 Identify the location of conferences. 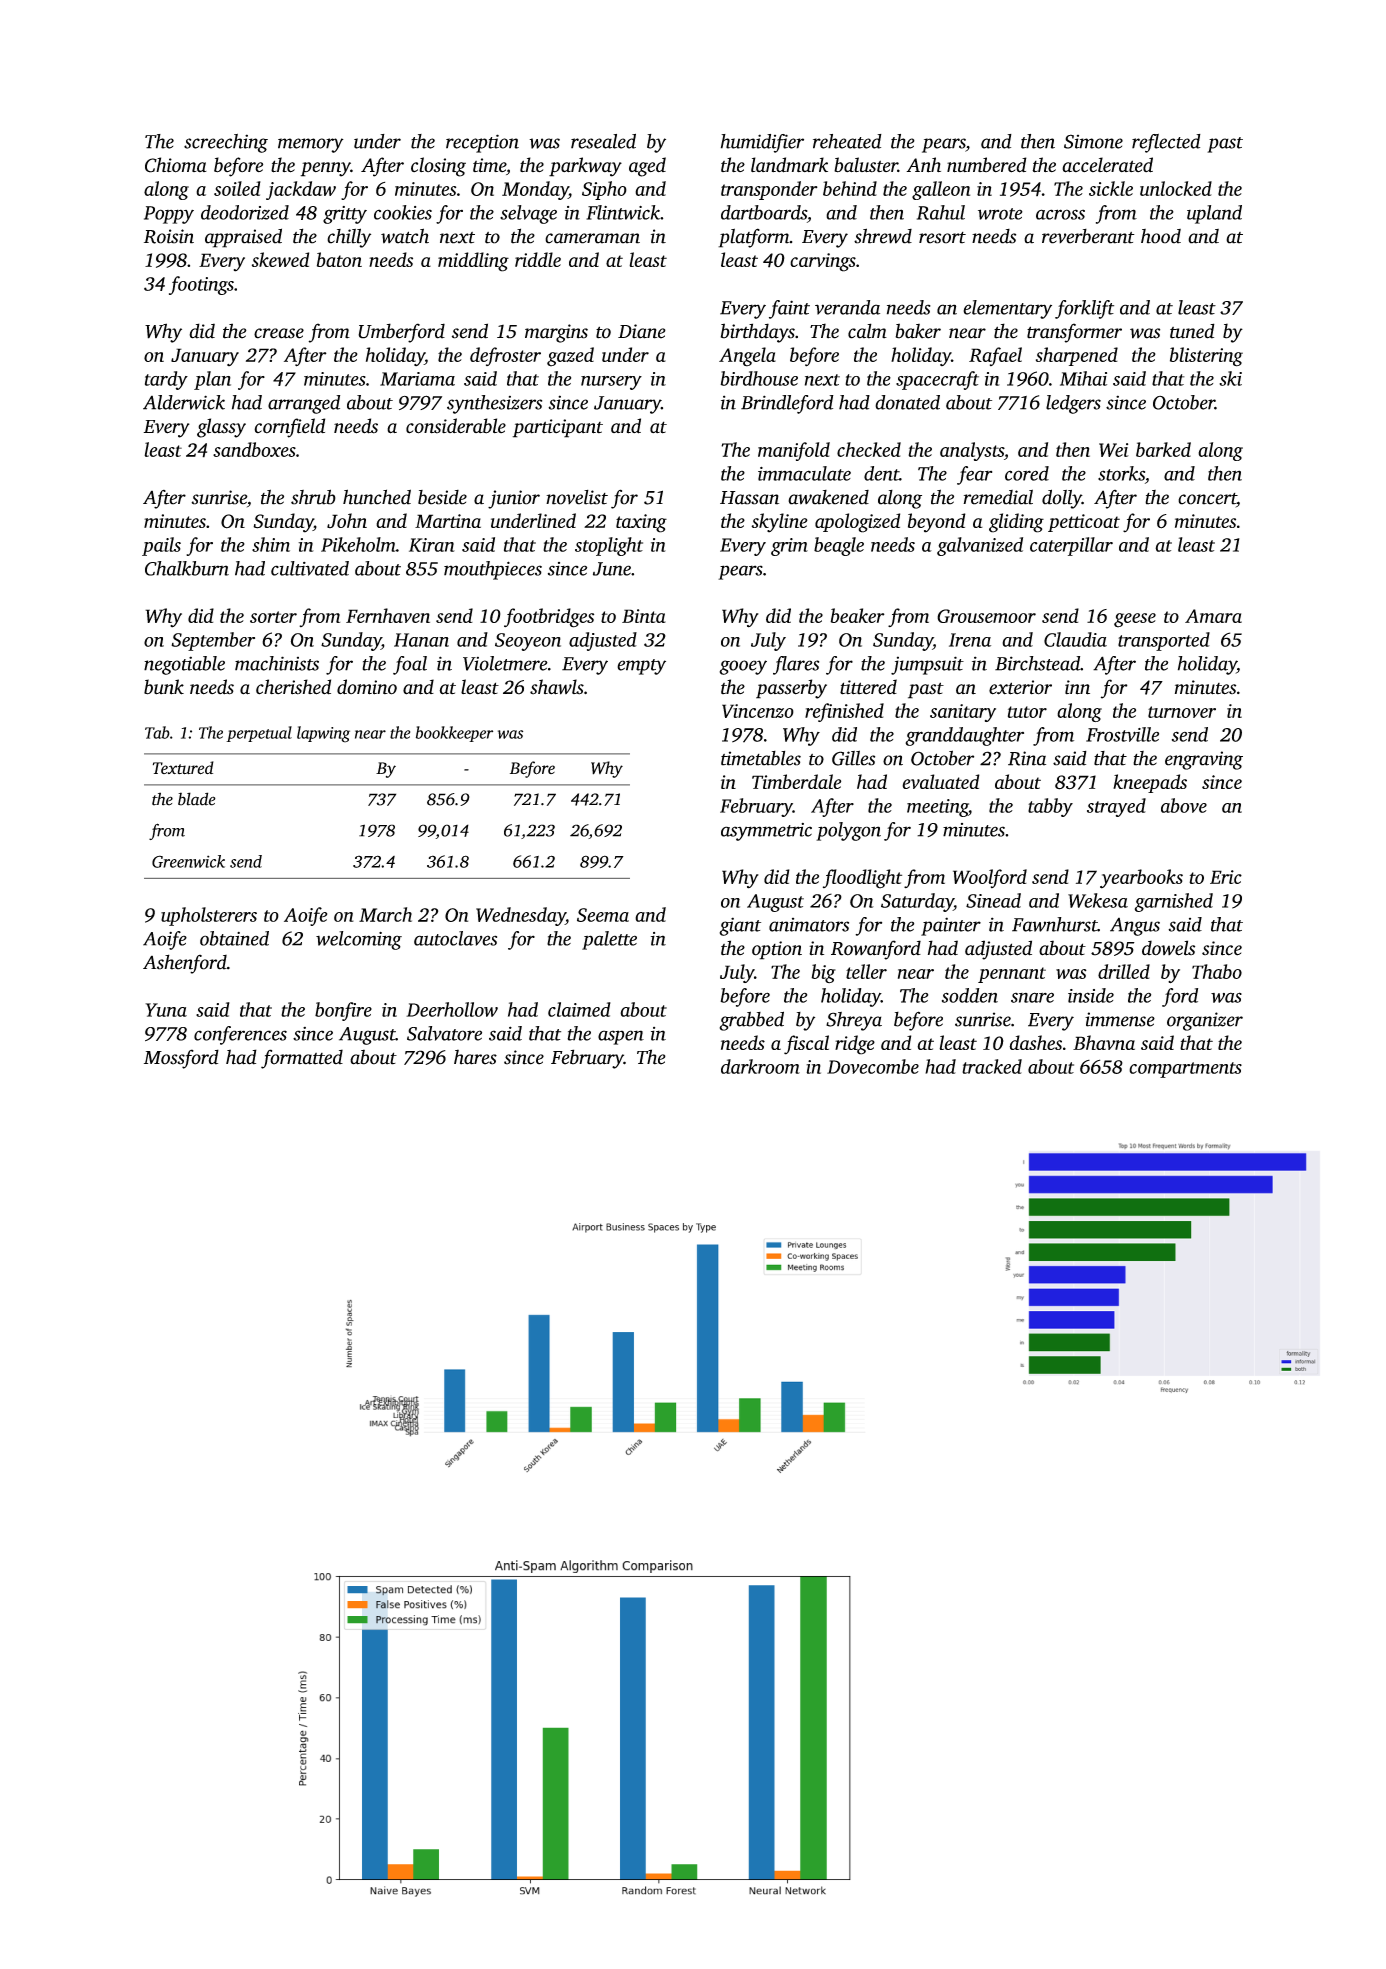
(240, 1035).
